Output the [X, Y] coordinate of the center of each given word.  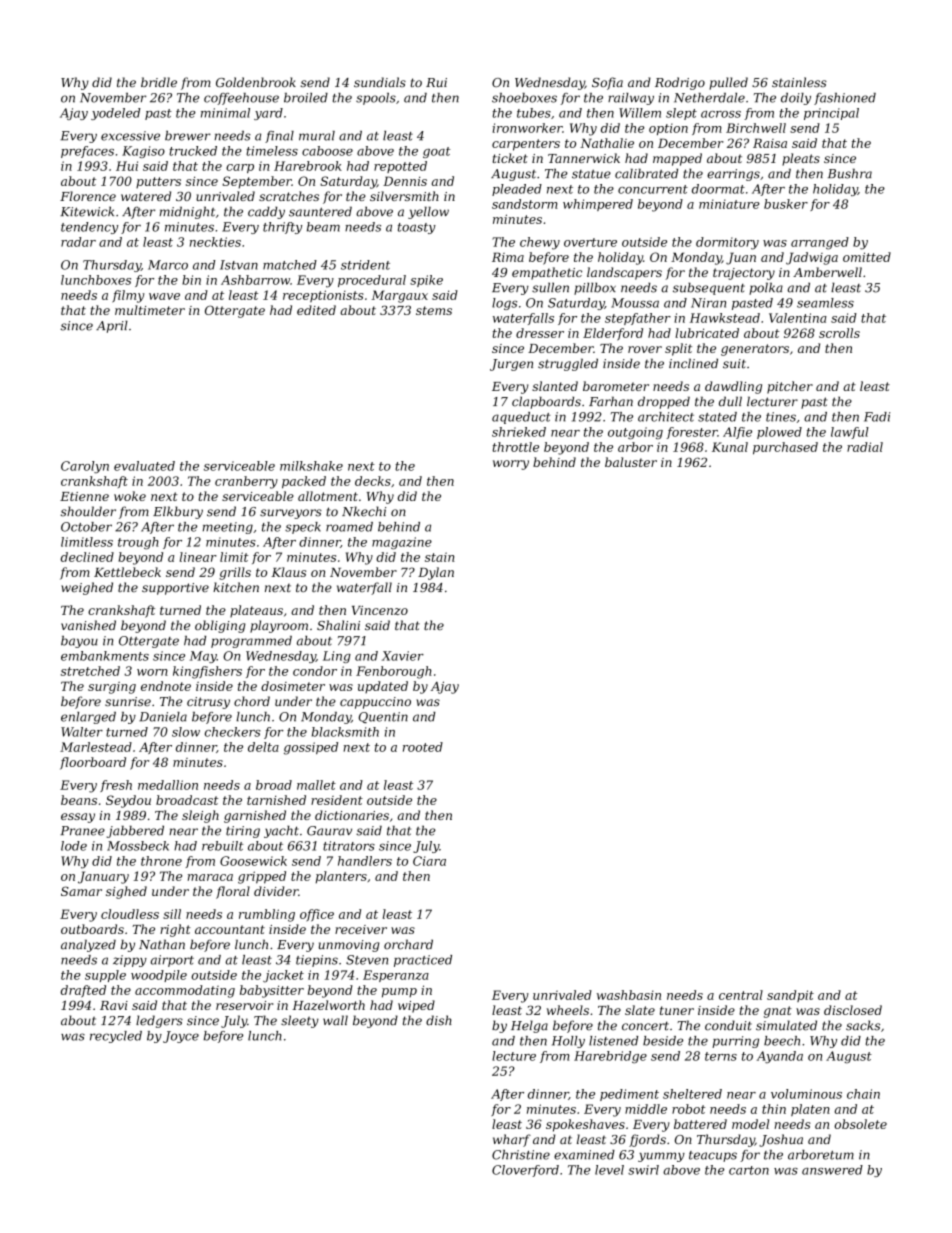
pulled [728, 83]
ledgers [159, 1021]
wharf [512, 1140]
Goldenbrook [256, 82]
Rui [436, 82]
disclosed [853, 1010]
